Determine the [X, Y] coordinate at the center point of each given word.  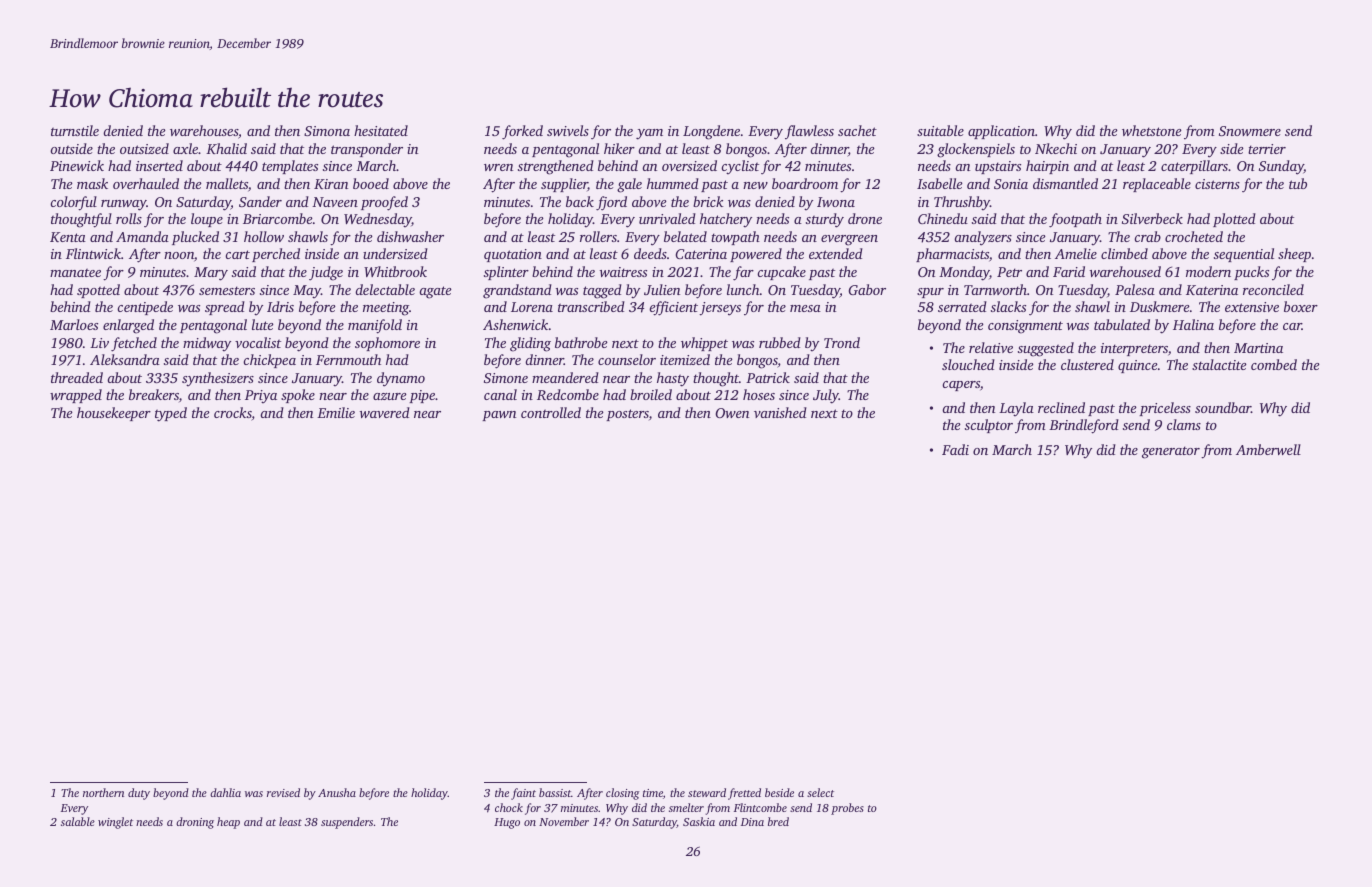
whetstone [1152, 130]
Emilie [336, 412]
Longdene [711, 132]
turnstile [75, 130]
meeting [386, 309]
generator [1171, 452]
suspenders [347, 823]
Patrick [768, 377]
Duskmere [1160, 306]
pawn [499, 416]
